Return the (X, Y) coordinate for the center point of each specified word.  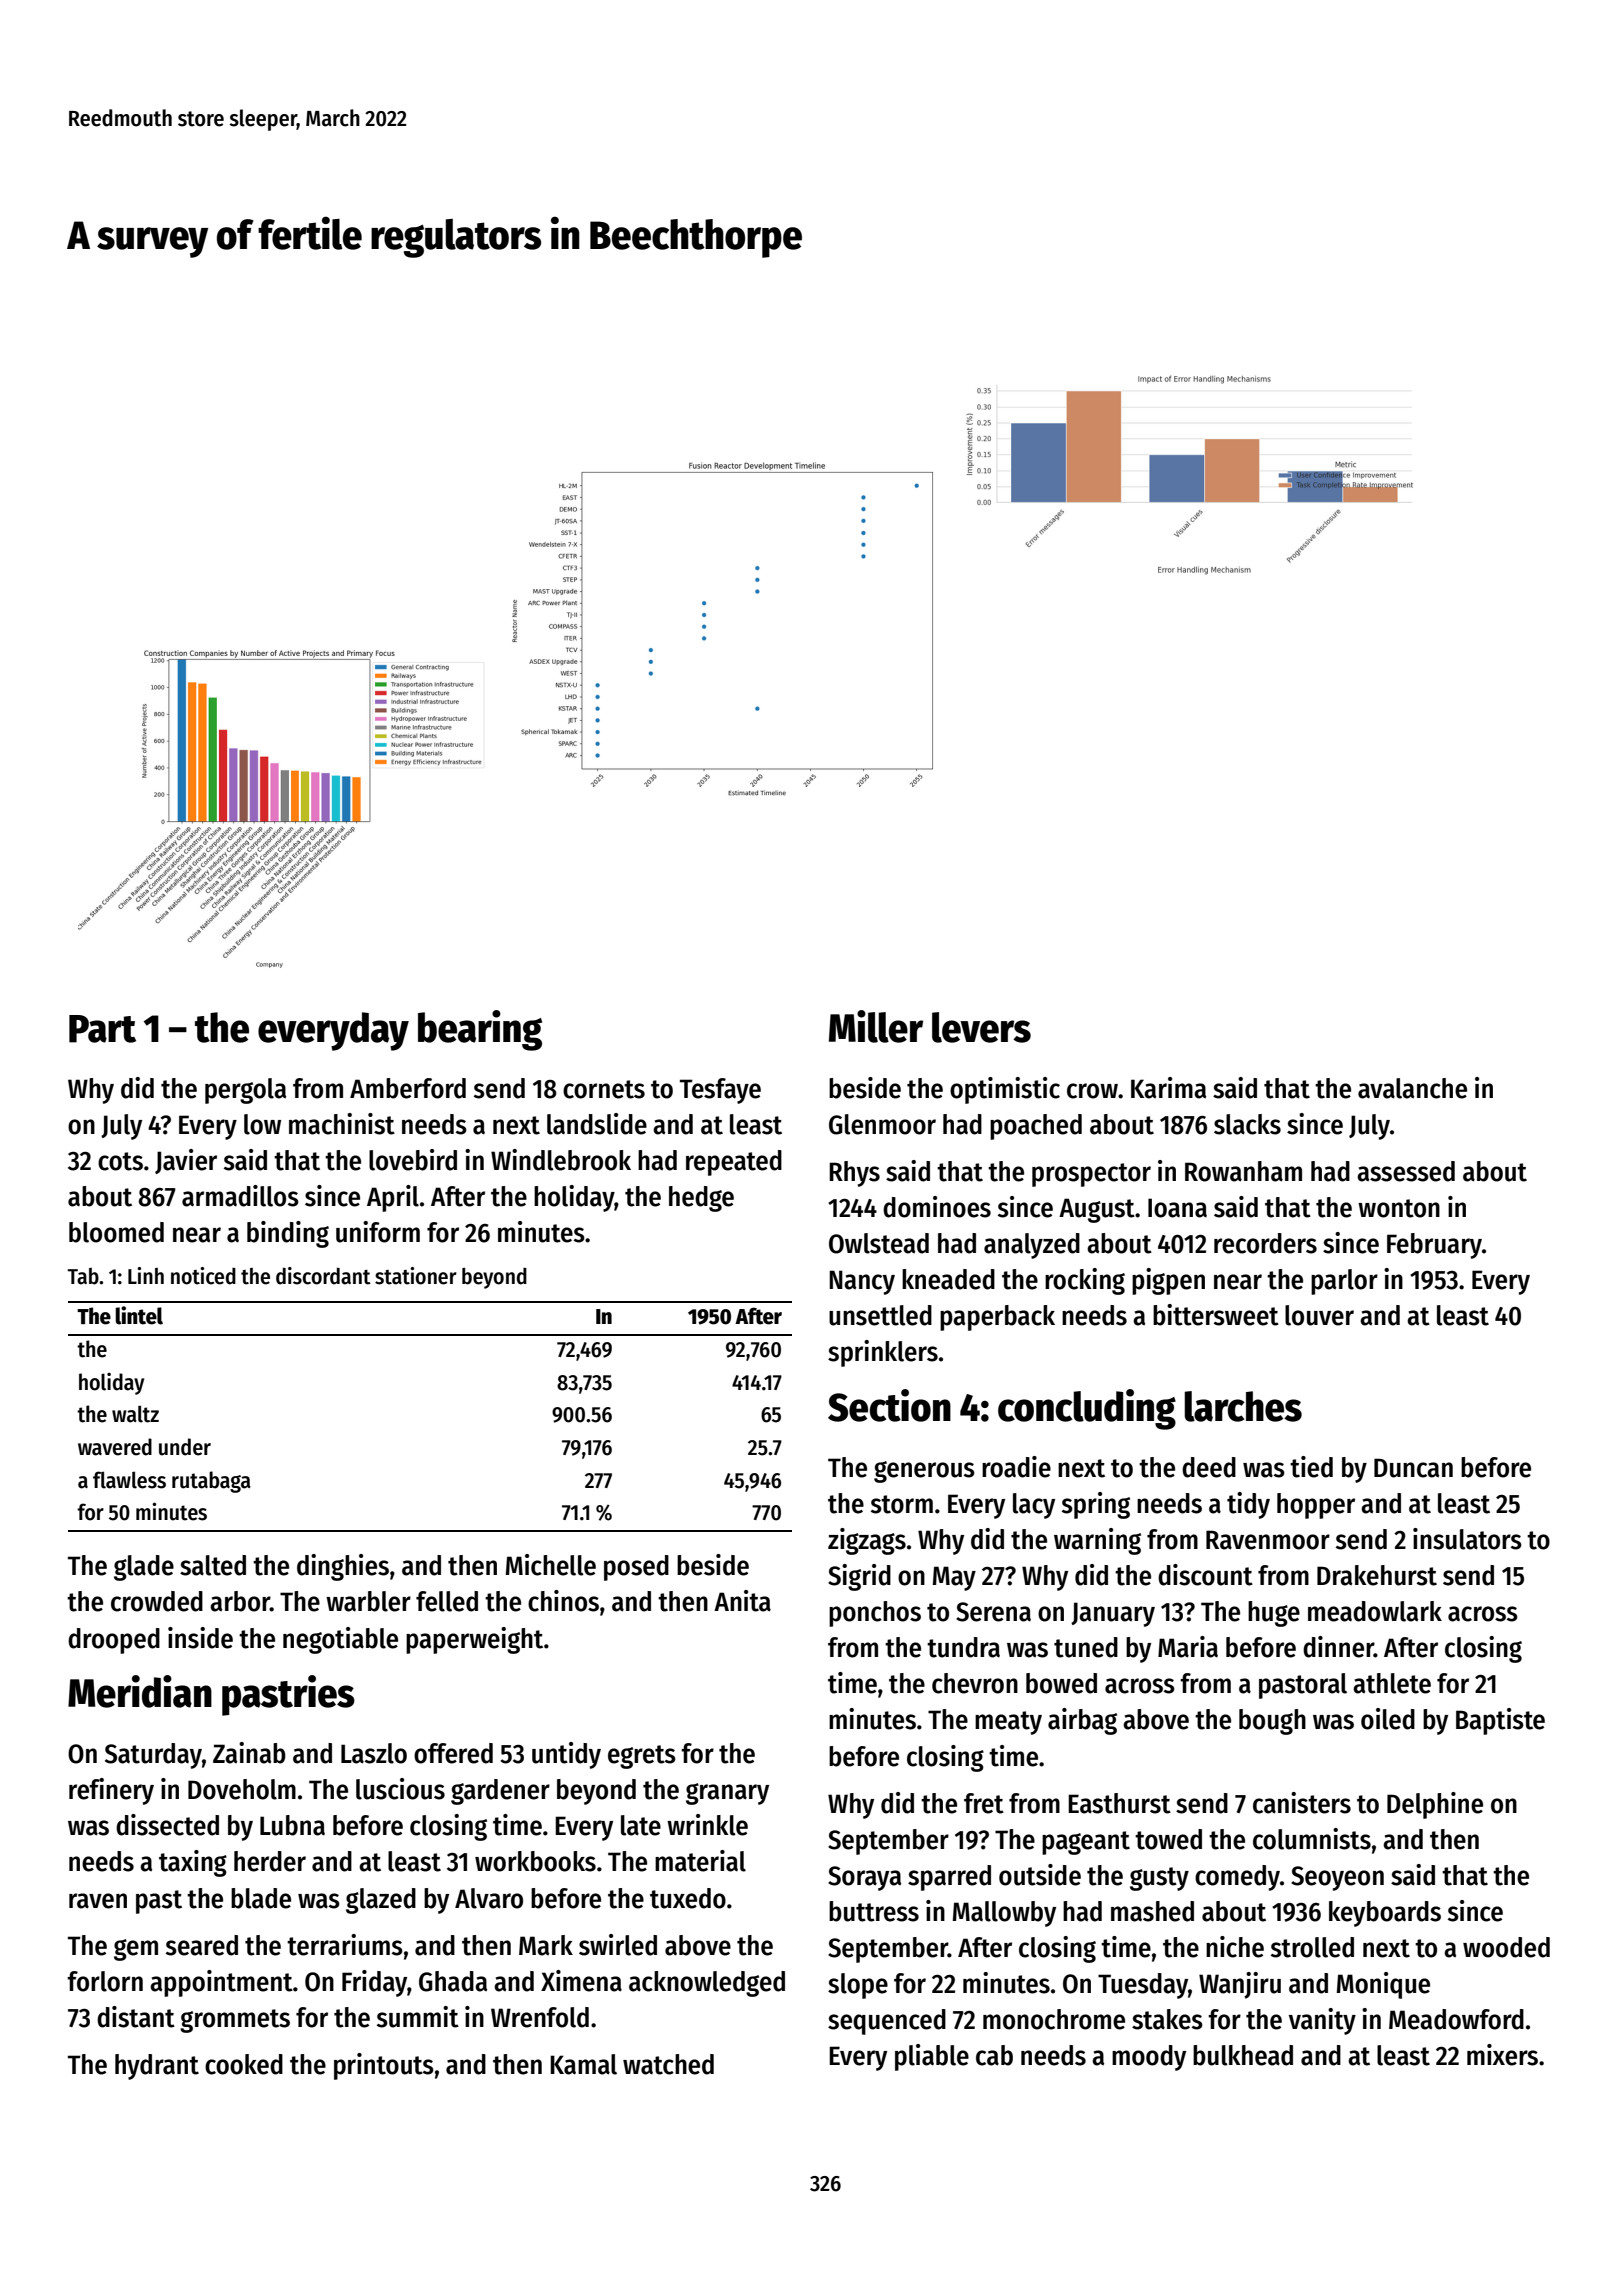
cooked (244, 2064)
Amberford (408, 1088)
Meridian (140, 1691)
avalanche (1412, 1088)
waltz (135, 1414)
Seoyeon (1337, 1878)
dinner (1338, 1647)
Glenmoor (882, 1124)
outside (1040, 1875)
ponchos (875, 1614)
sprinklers (883, 1353)
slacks (1247, 1124)
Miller (876, 1026)
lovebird (413, 1160)
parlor (1344, 1282)
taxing (193, 1863)
